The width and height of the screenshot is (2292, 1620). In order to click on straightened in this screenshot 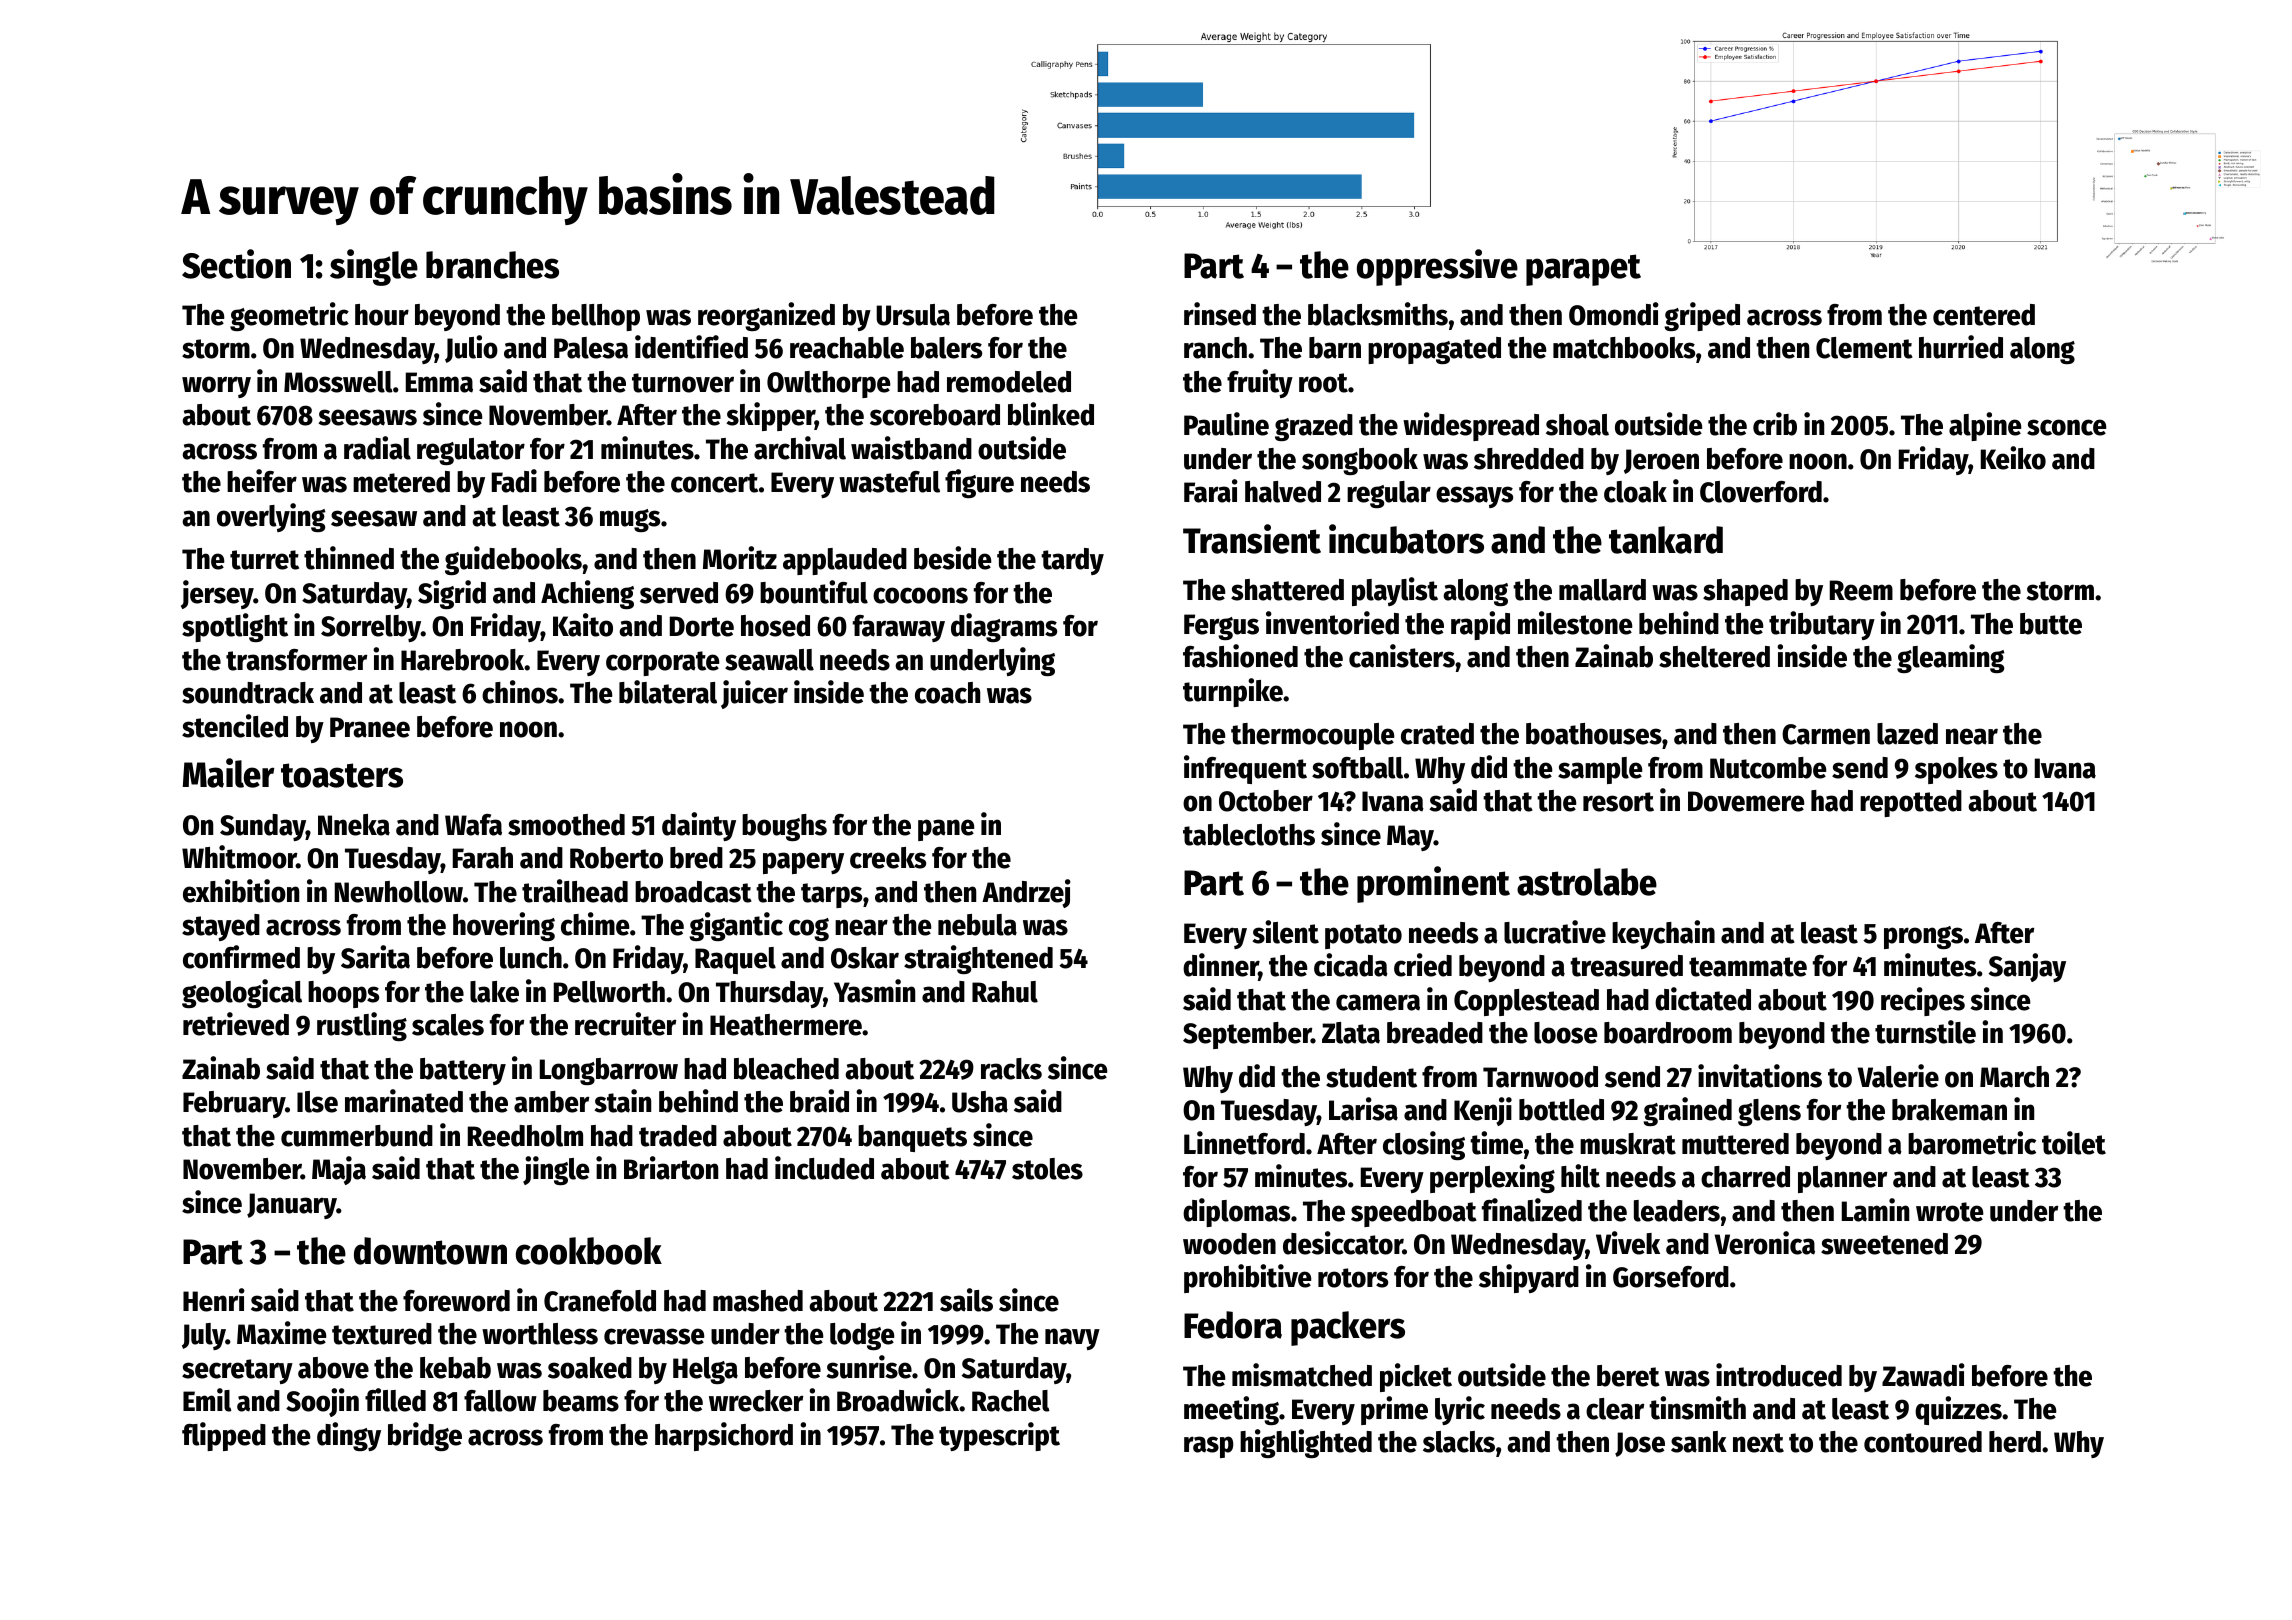, I will do `click(978, 959)`.
